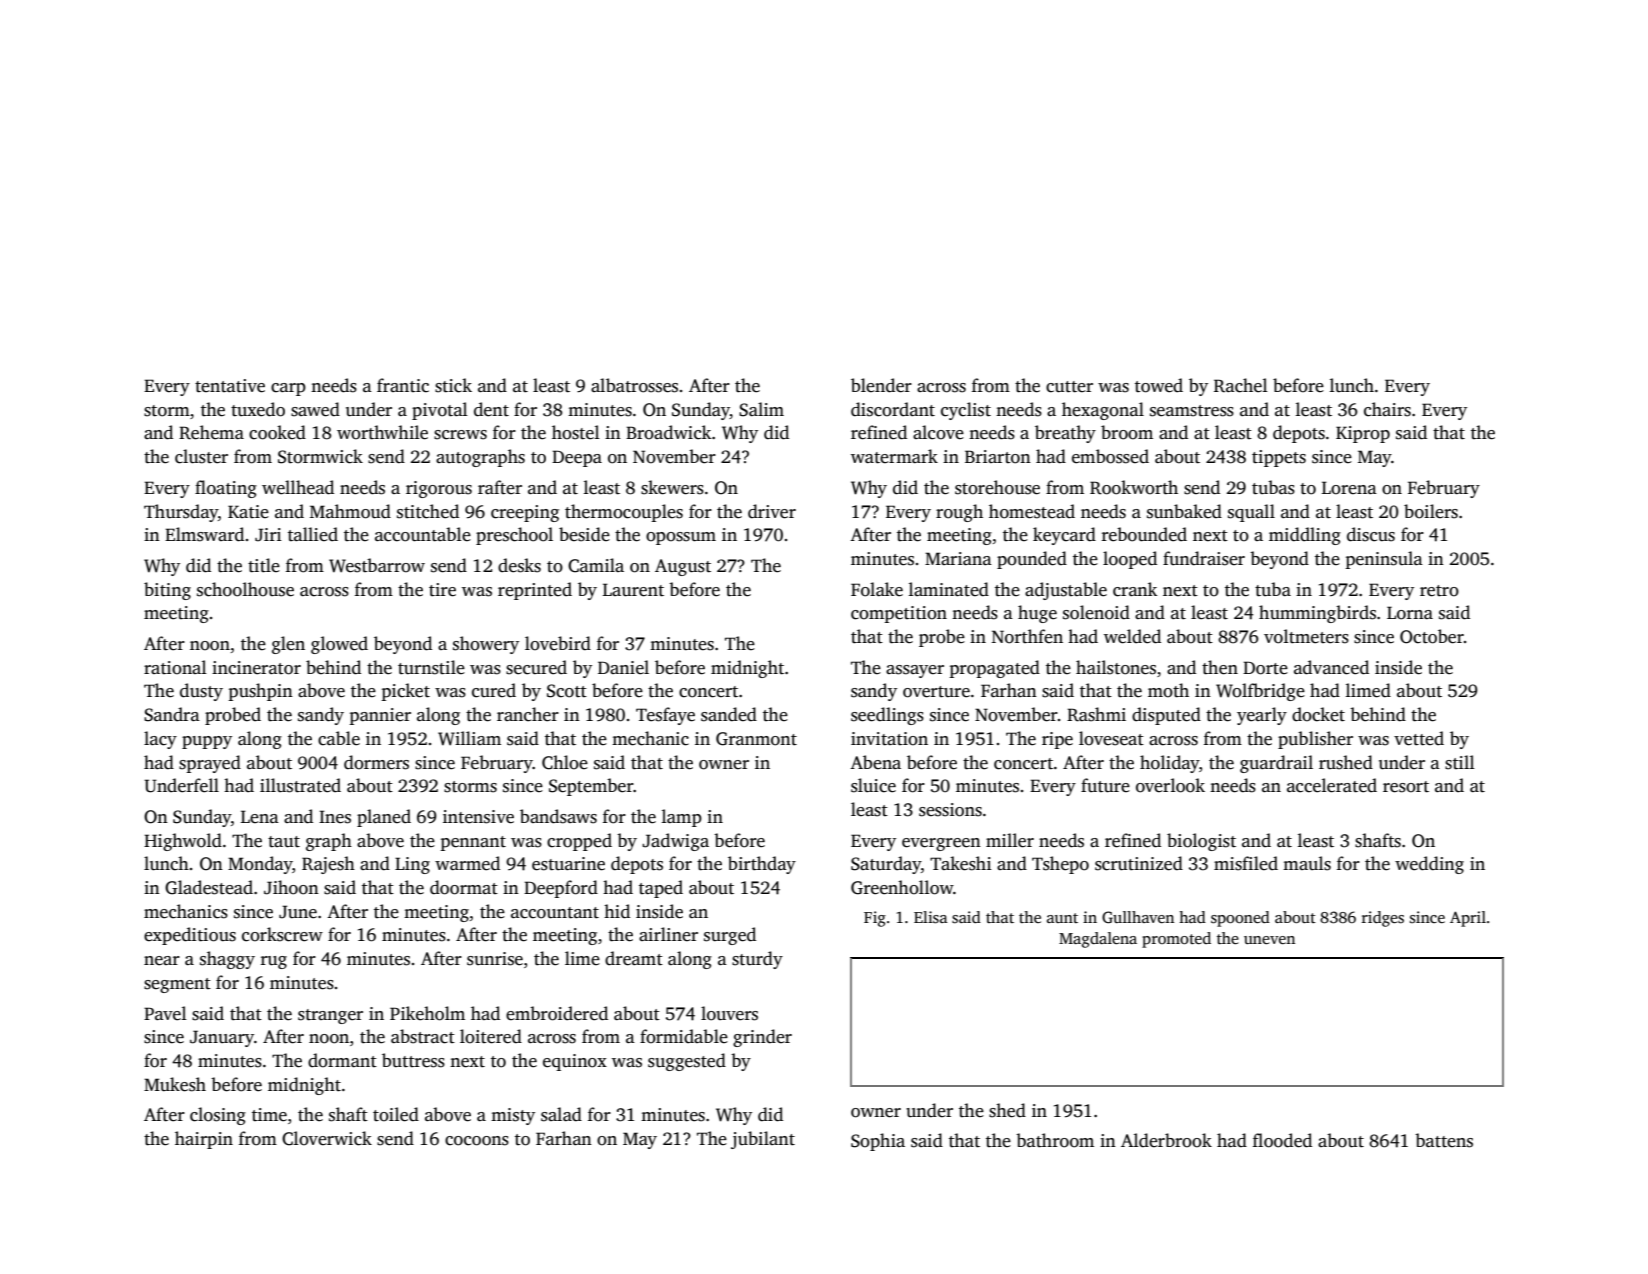 This screenshot has height=1274, width=1648. Describe the element at coordinates (577, 458) in the screenshot. I see `Deepa` at that location.
